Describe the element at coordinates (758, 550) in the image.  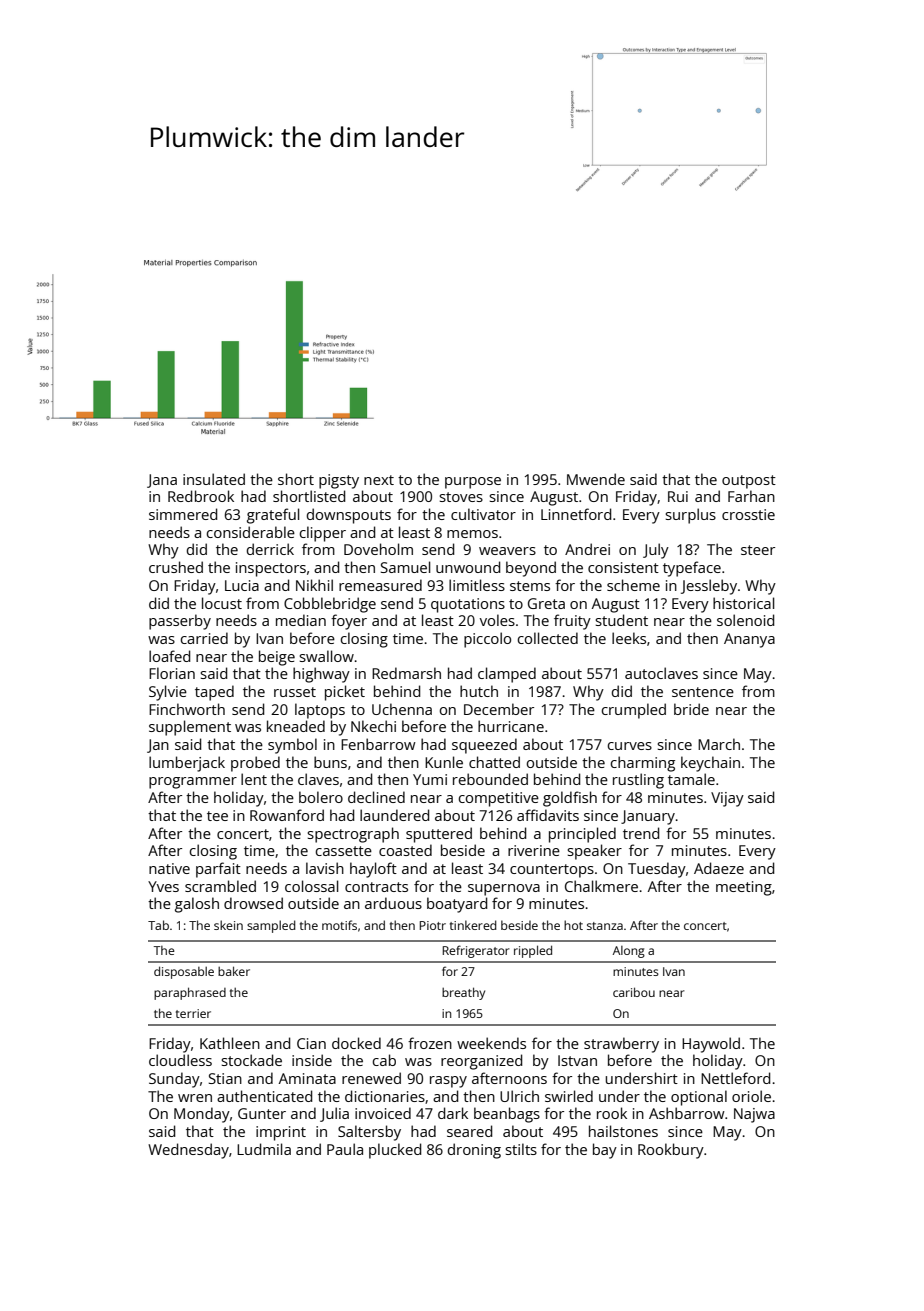
I see `steer` at that location.
